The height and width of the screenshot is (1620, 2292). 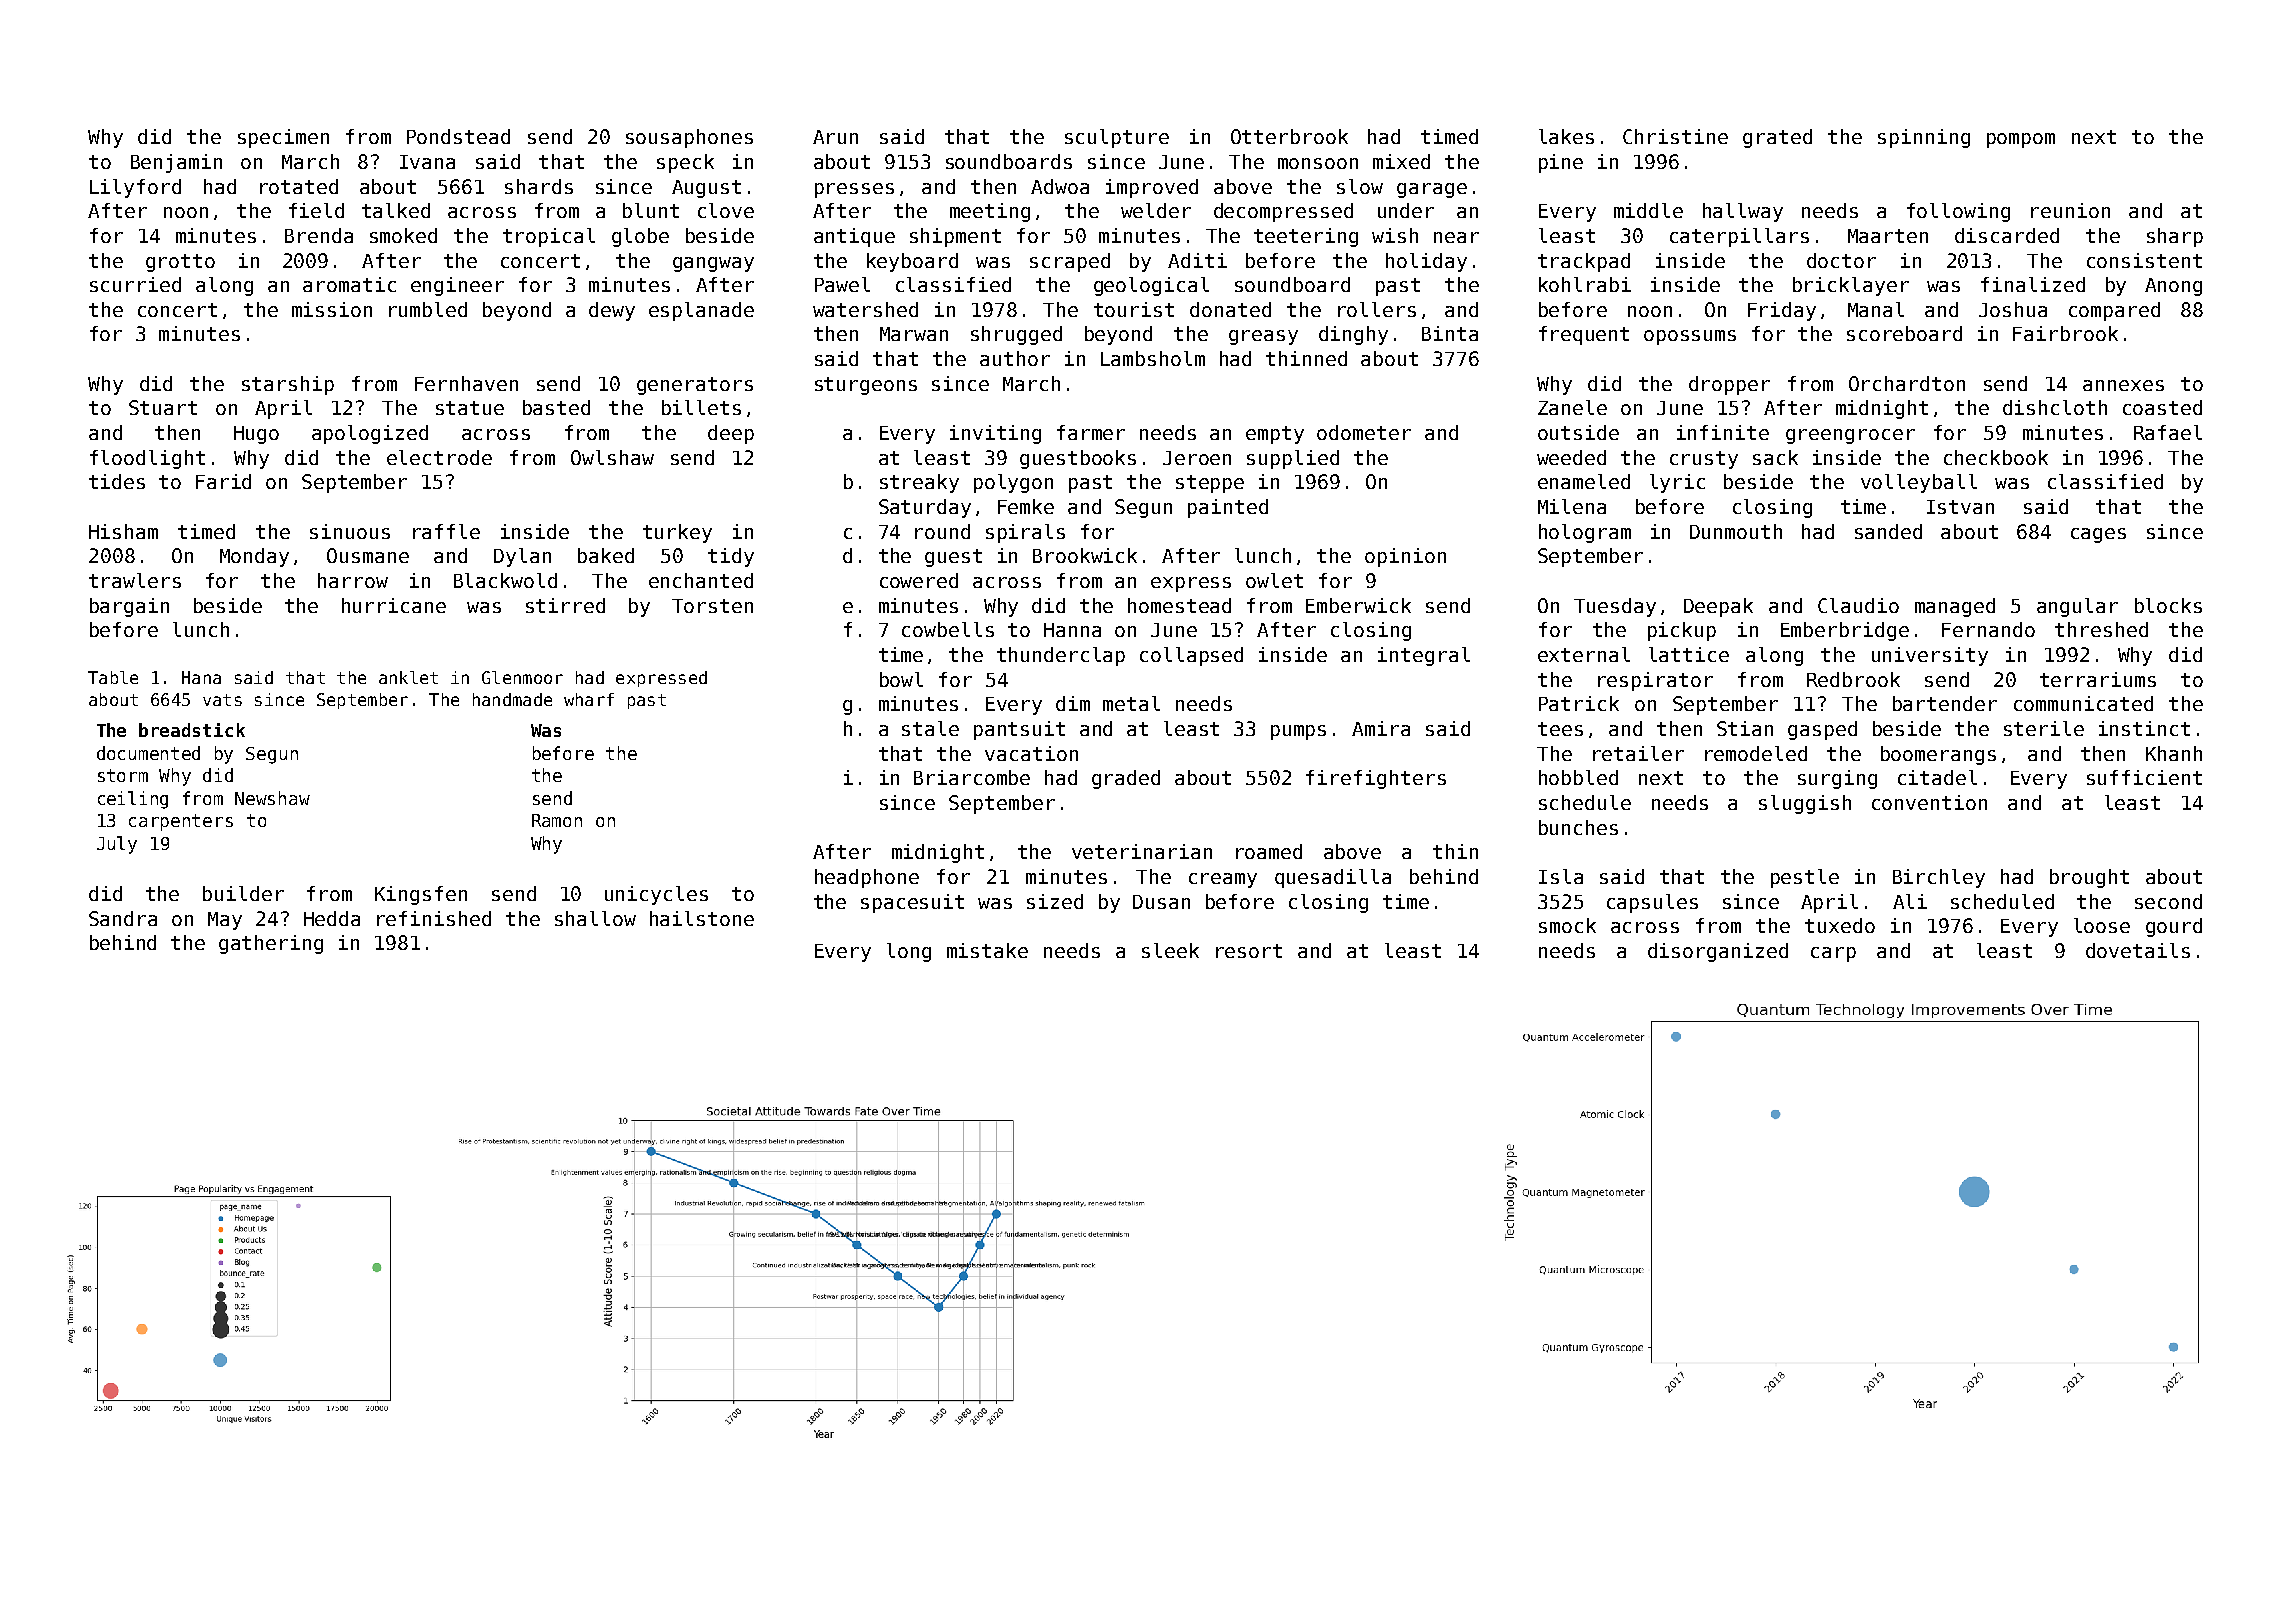 I want to click on Christine, so click(x=1675, y=136).
